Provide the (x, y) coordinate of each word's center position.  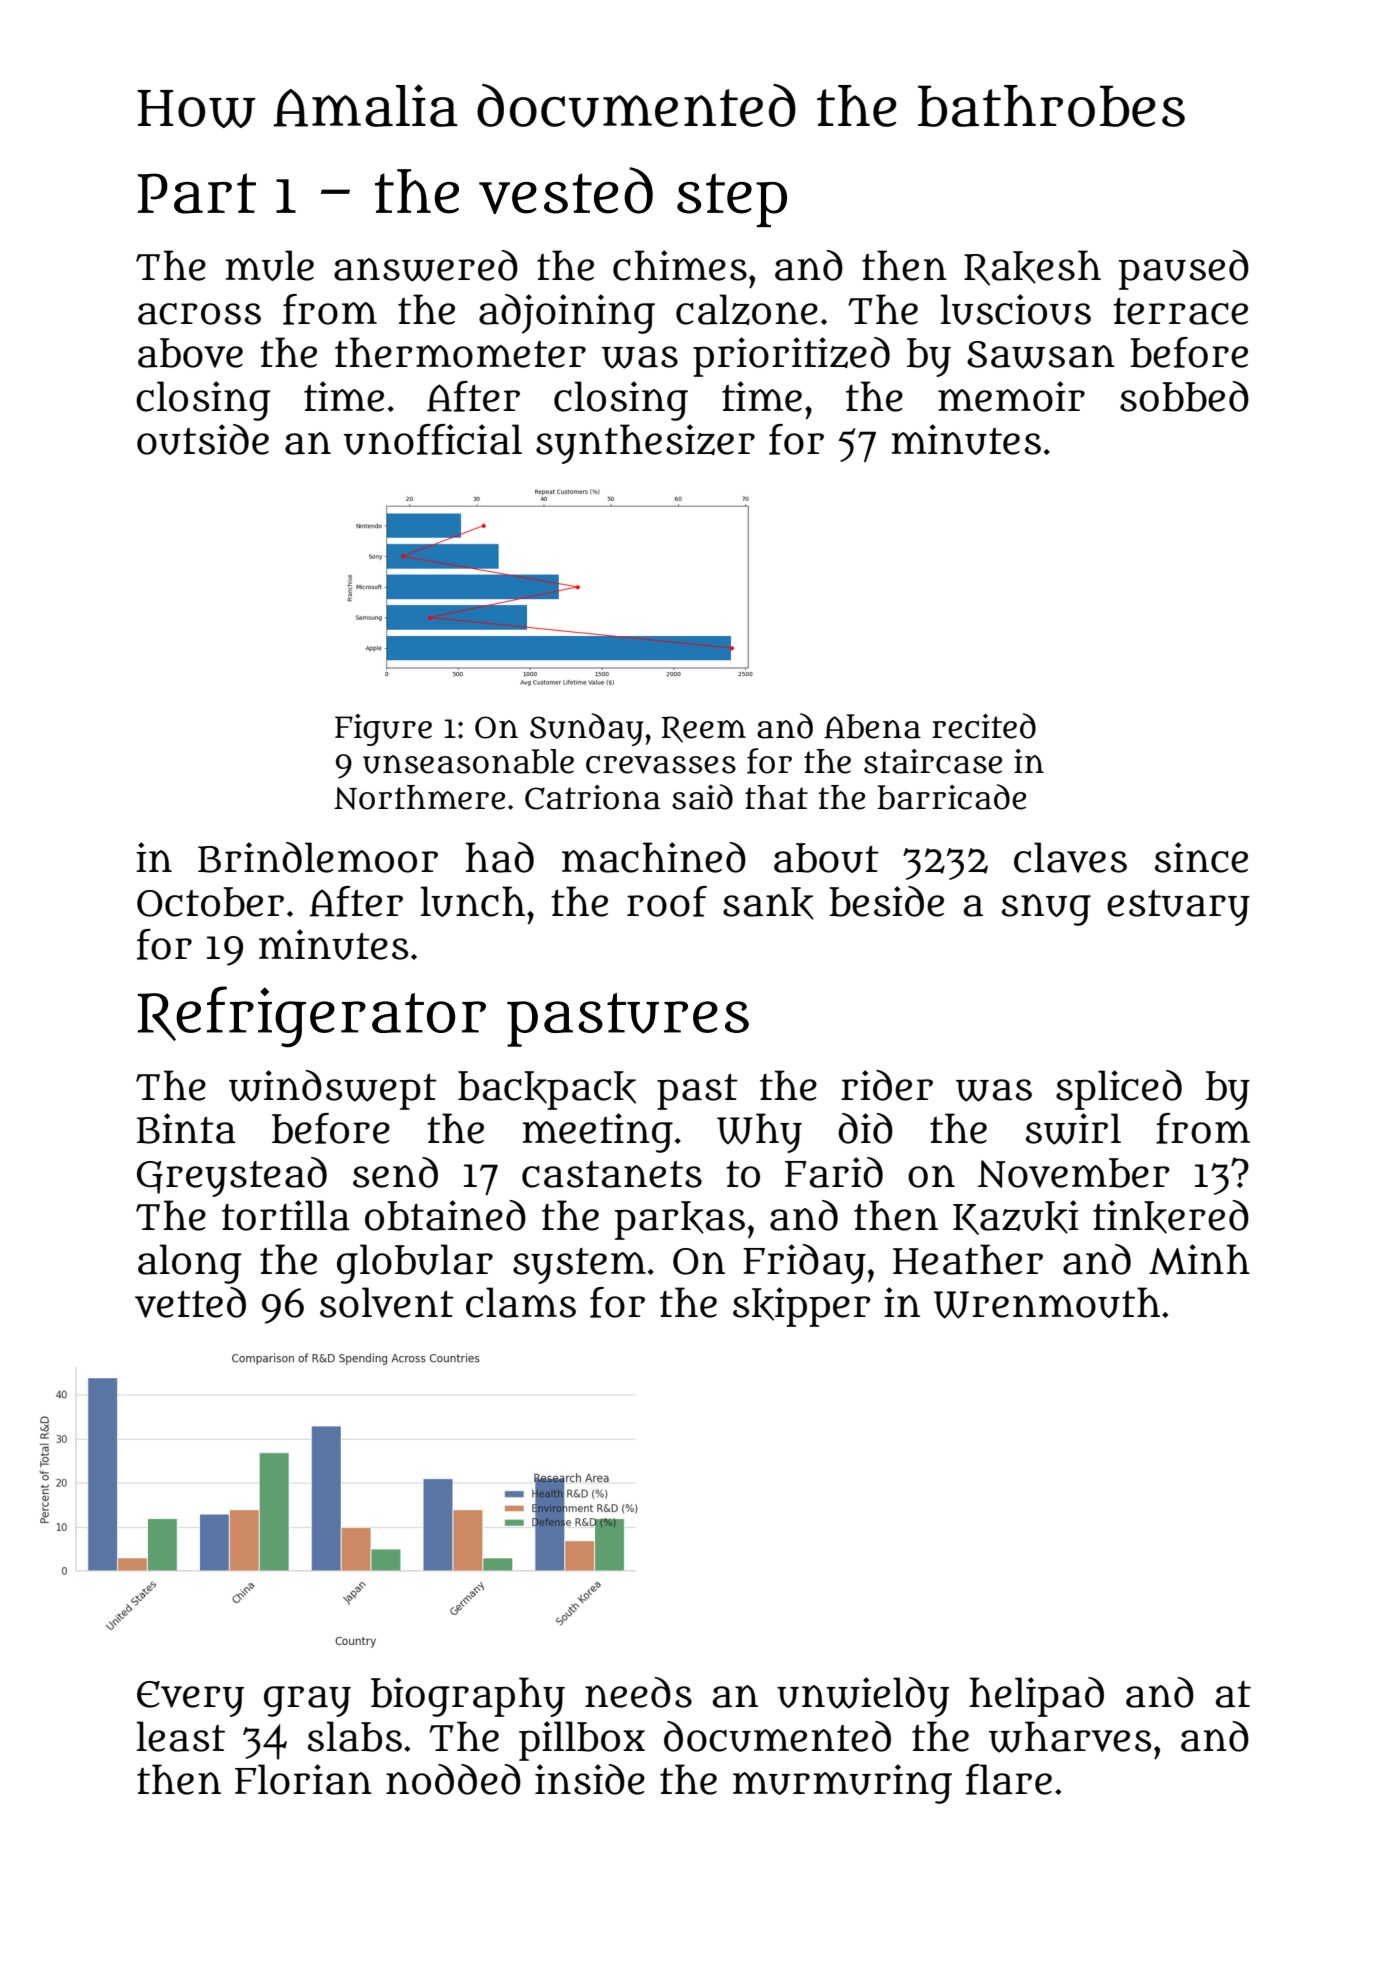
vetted (190, 1302)
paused (1183, 270)
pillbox (582, 1741)
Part (197, 193)
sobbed (1184, 396)
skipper (802, 1307)
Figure (383, 730)
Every (190, 1699)
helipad (1037, 1697)
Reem (704, 729)
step (732, 200)
